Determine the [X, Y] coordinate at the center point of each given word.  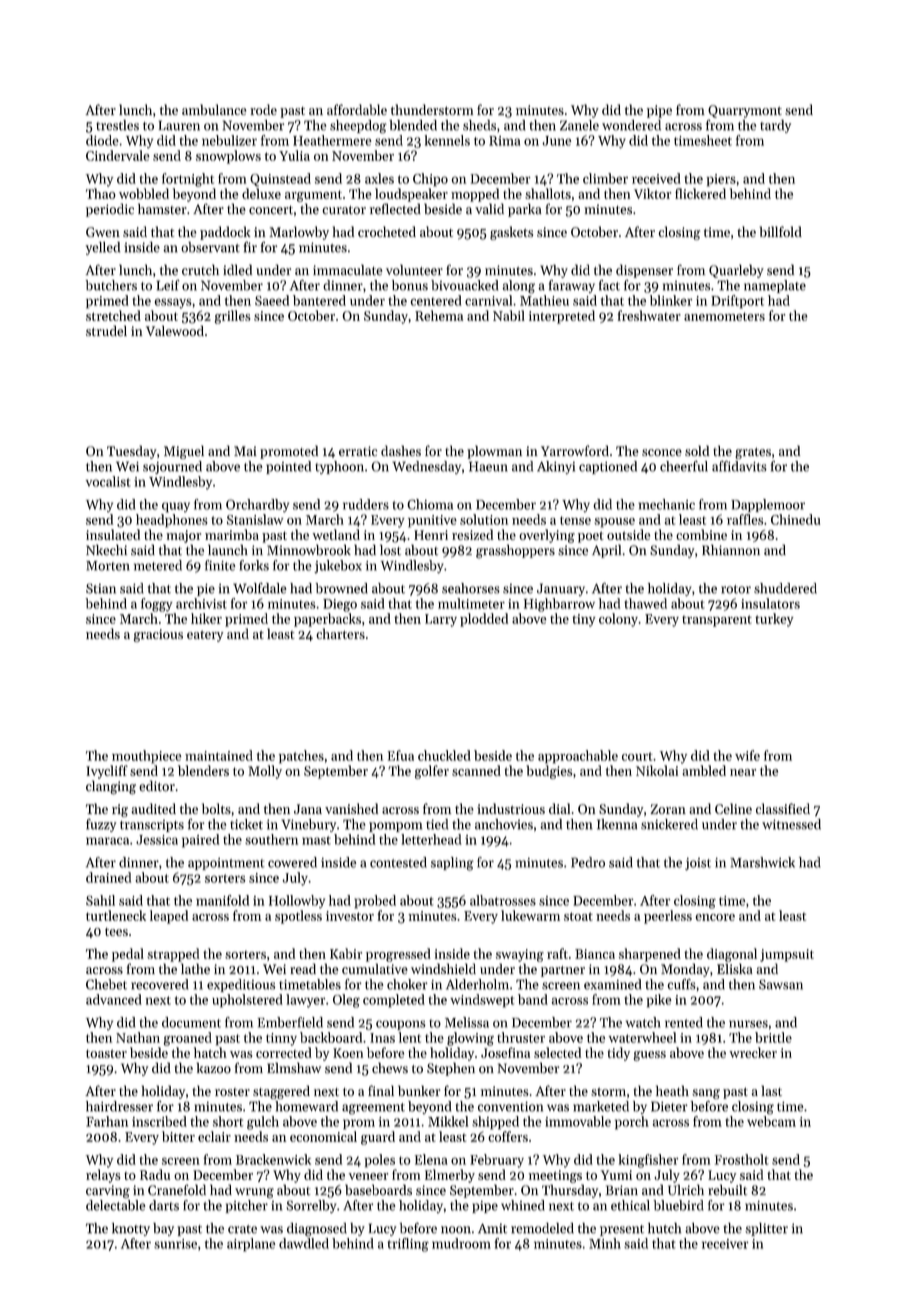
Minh [605, 1243]
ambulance [214, 109]
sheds [479, 125]
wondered [631, 125]
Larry [441, 620]
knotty [131, 1229]
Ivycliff [107, 772]
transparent [717, 621]
